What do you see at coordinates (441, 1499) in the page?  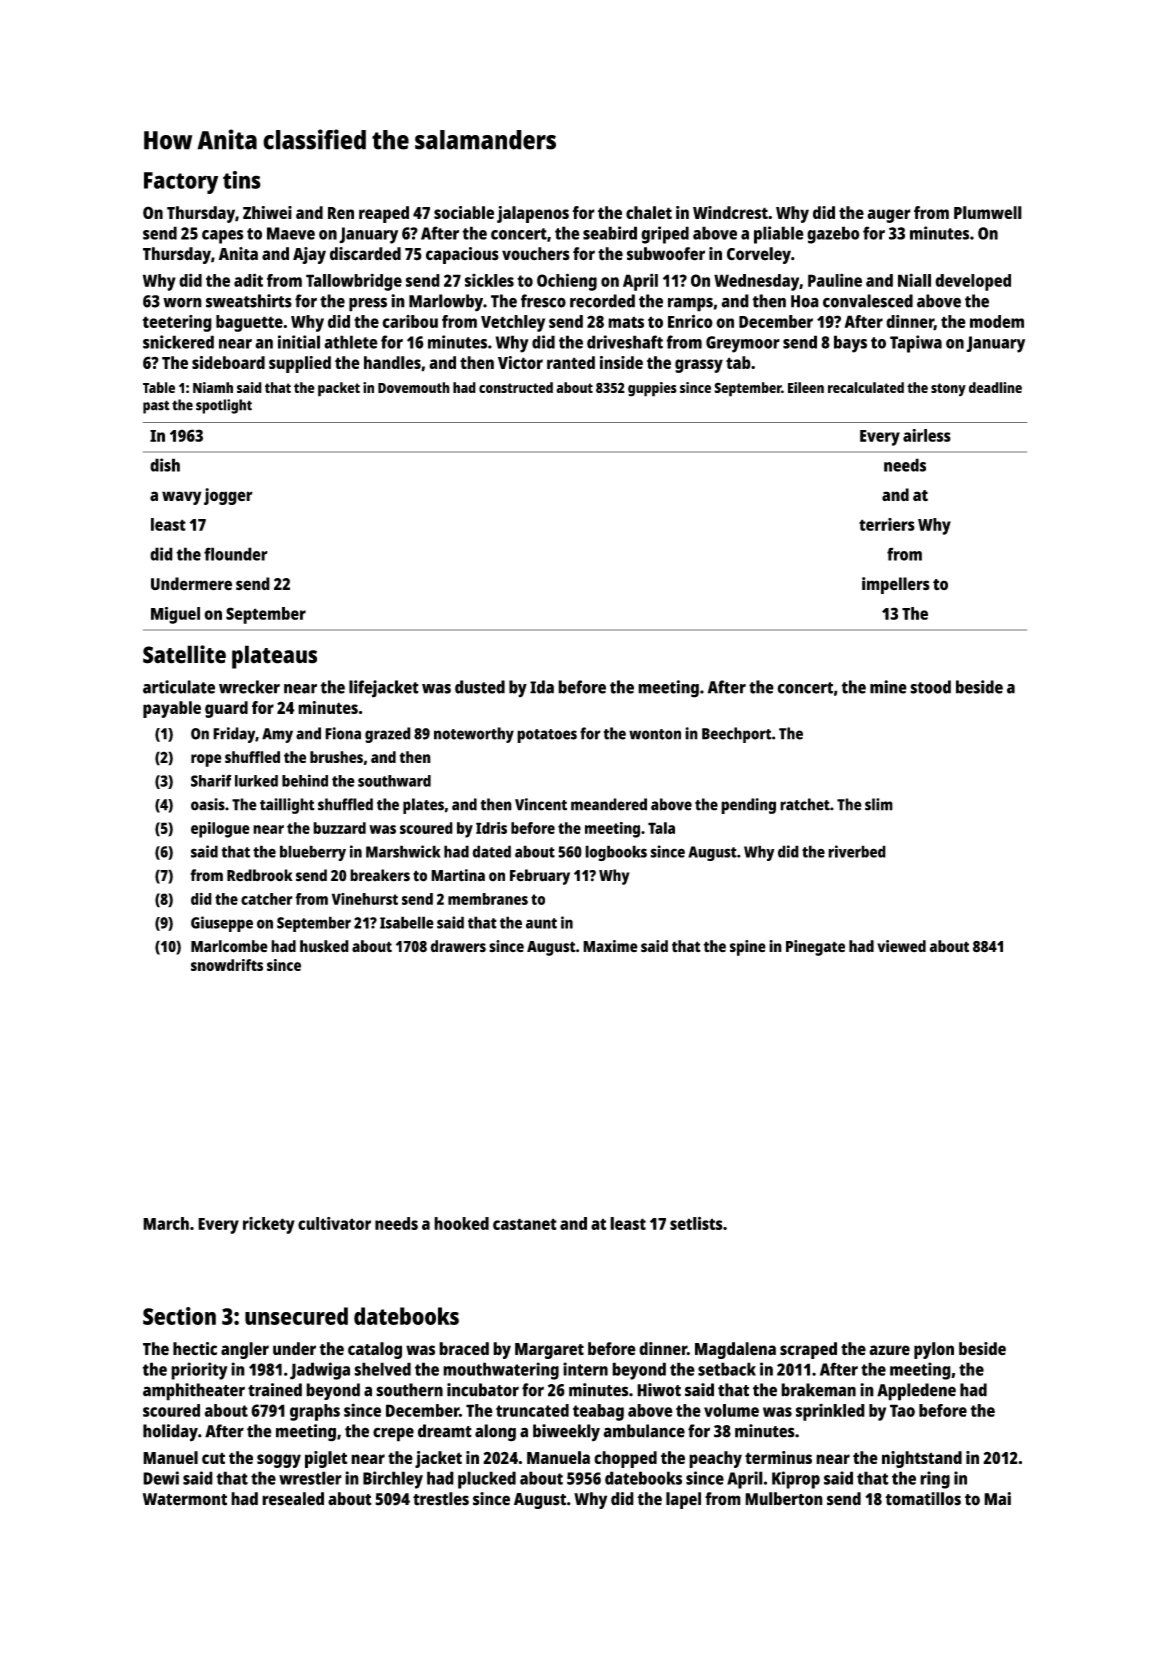 I see `trestles` at bounding box center [441, 1499].
